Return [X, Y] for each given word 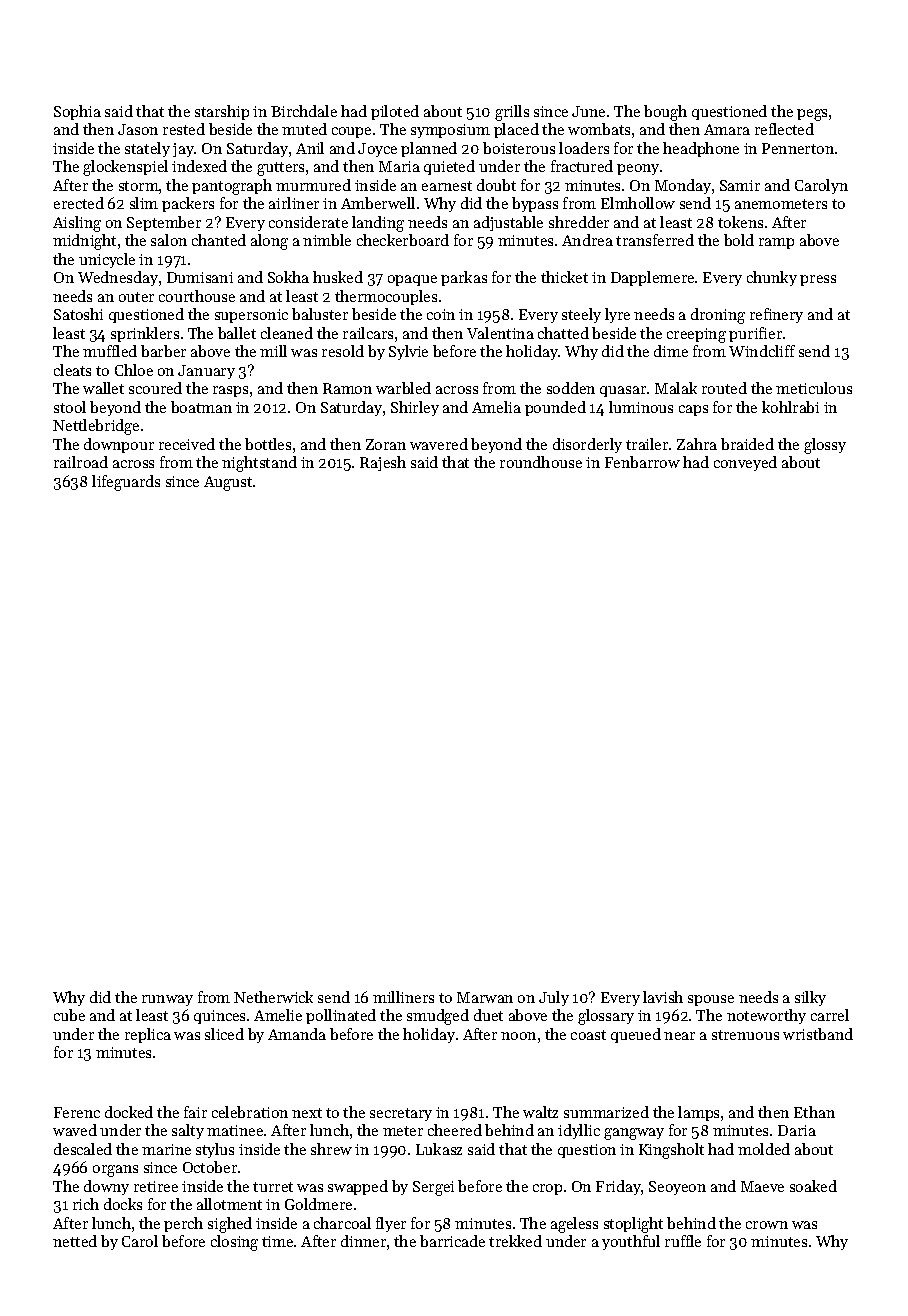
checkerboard [403, 240]
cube [69, 1015]
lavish [663, 997]
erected [79, 203]
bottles [268, 444]
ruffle [683, 1241]
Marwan [485, 997]
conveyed [745, 463]
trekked [515, 1241]
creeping [696, 335]
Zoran [386, 444]
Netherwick [273, 997]
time [277, 1241]
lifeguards [126, 483]
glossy [825, 446]
